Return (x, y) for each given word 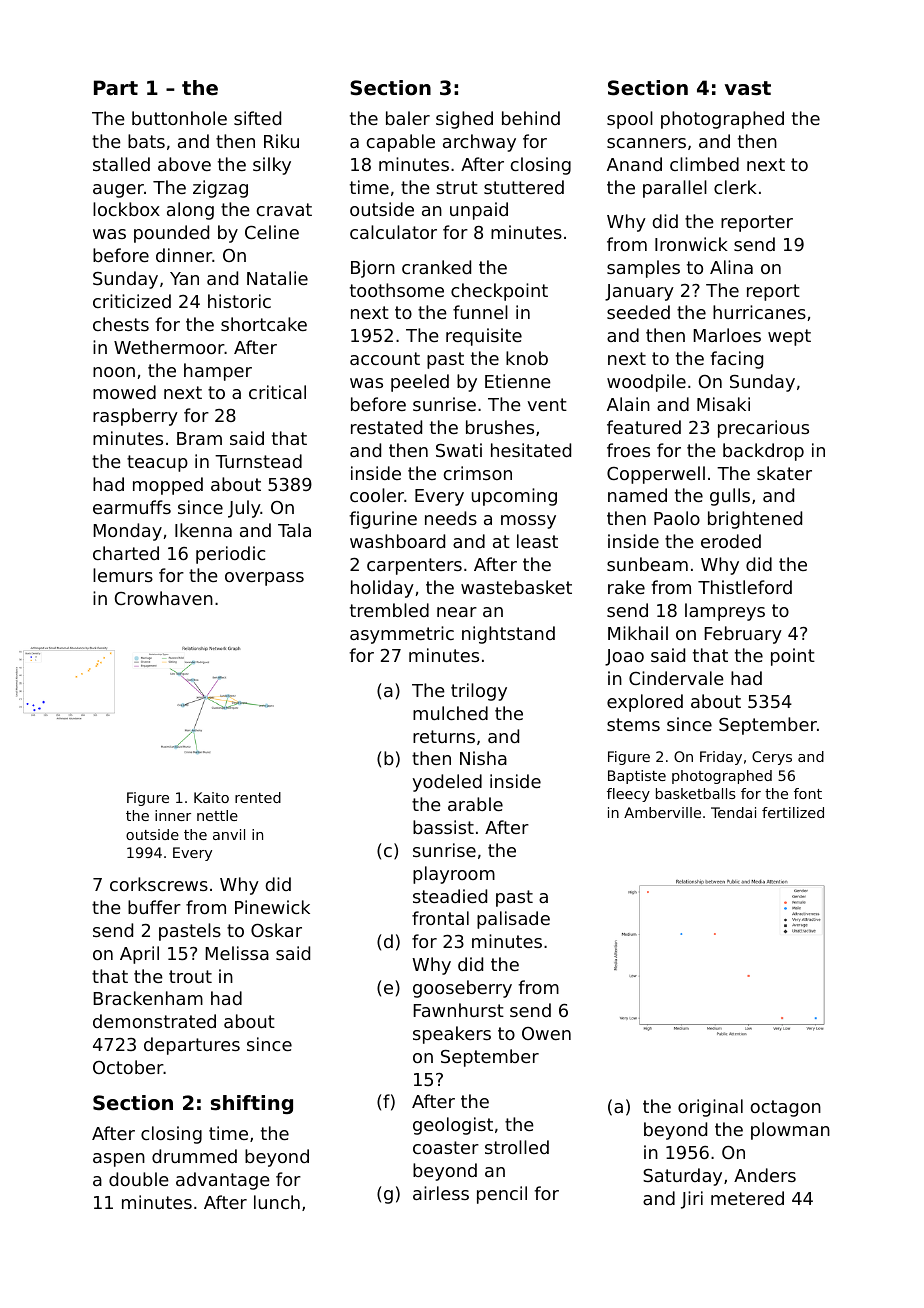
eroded (731, 541)
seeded (638, 312)
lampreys (725, 612)
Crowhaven (164, 598)
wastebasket (516, 587)
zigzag (220, 189)
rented (258, 797)
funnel (480, 312)
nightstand (508, 635)
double (139, 1179)
